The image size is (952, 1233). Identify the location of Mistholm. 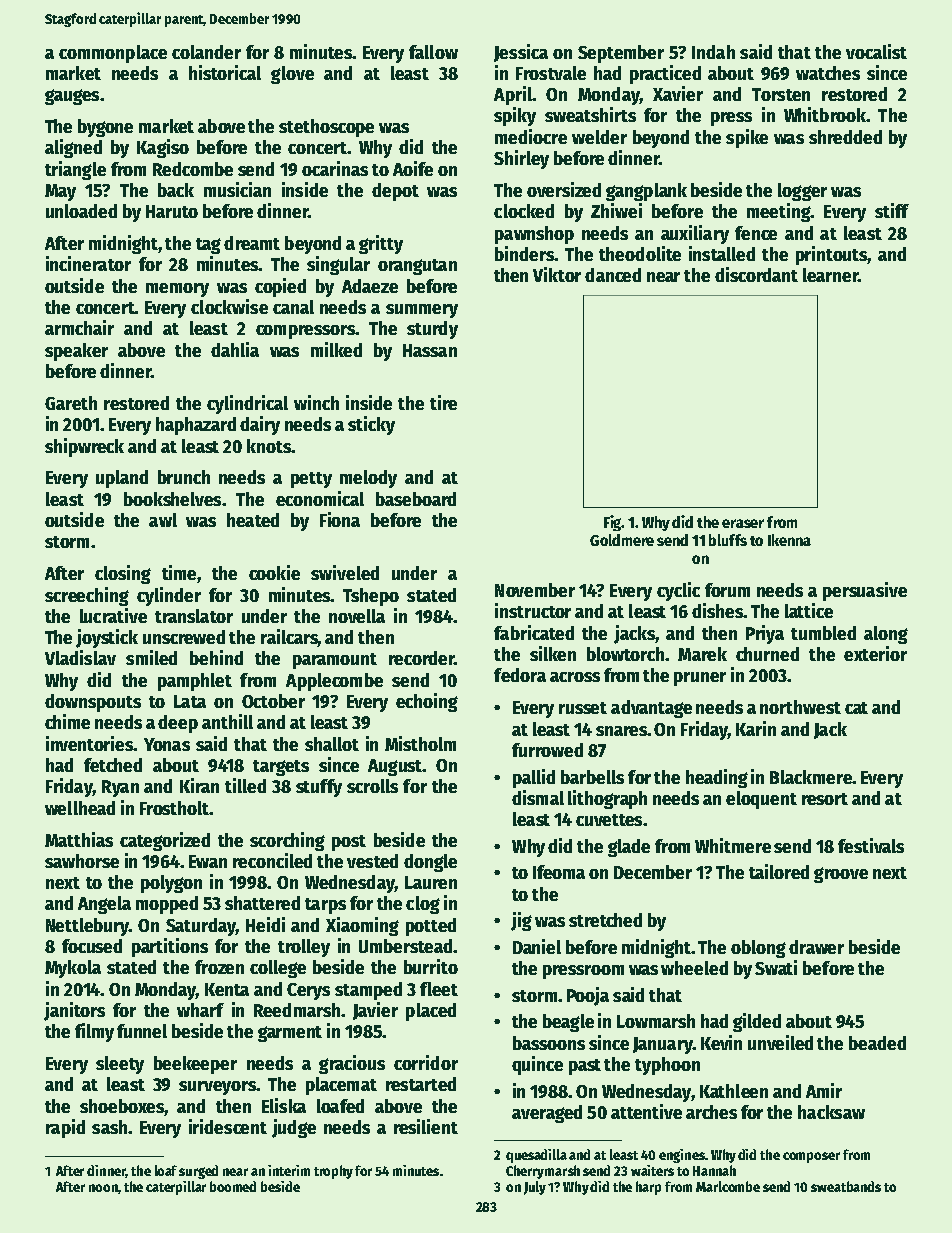
(420, 743).
